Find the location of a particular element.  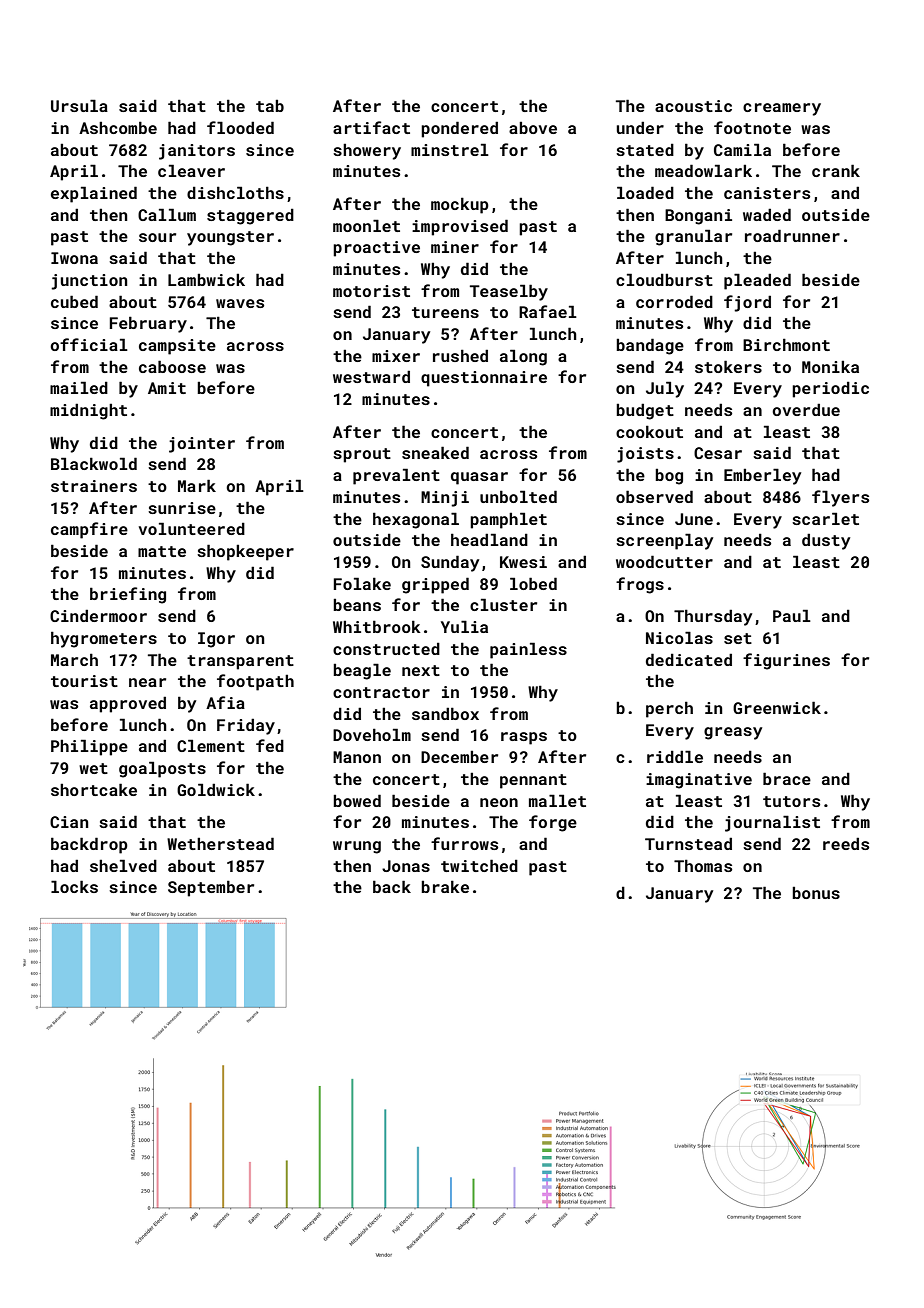

beans is located at coordinates (357, 605).
